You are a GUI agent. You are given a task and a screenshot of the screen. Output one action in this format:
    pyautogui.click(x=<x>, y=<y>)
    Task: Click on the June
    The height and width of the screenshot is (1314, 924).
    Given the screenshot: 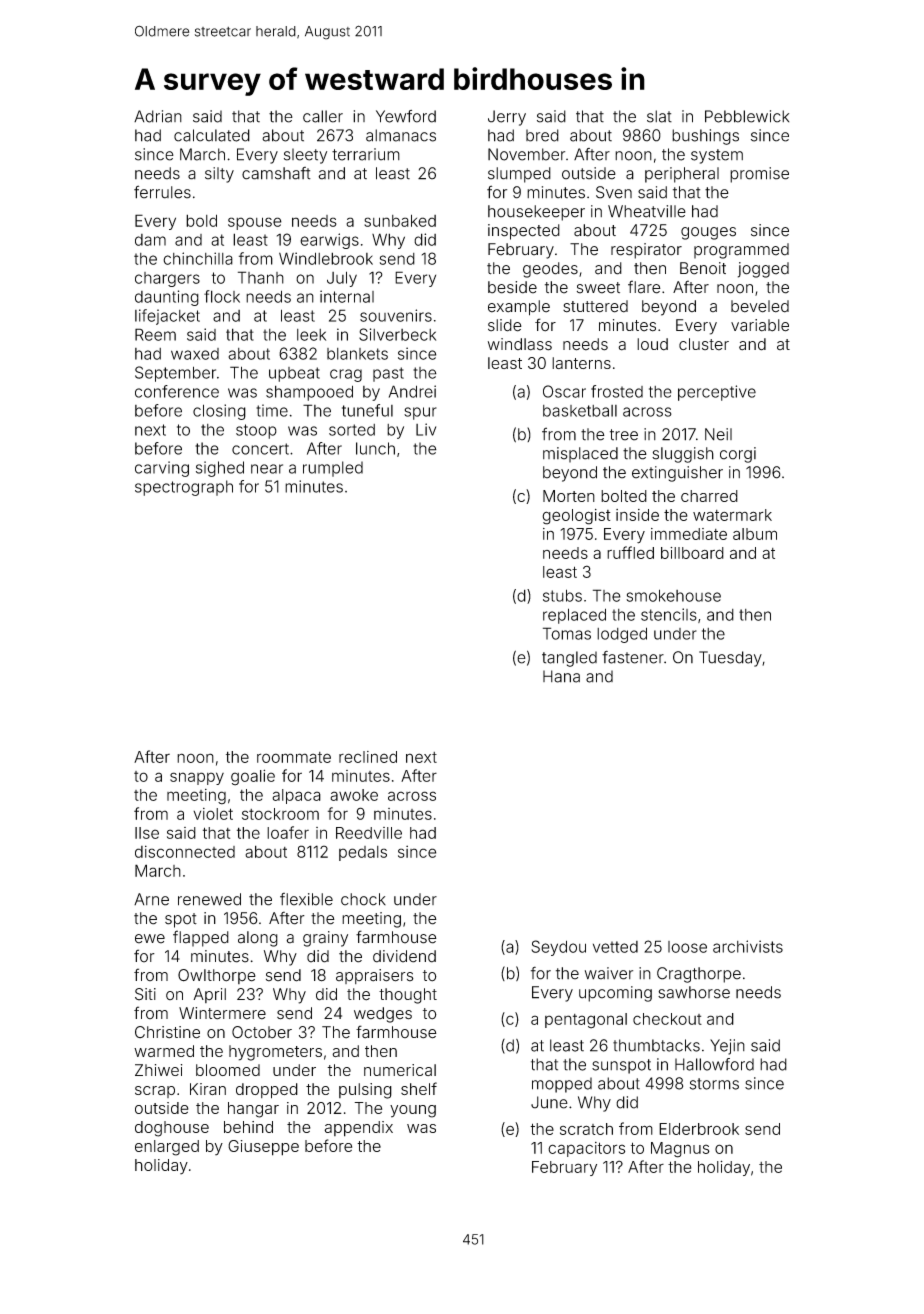 What is the action you would take?
    pyautogui.click(x=549, y=1102)
